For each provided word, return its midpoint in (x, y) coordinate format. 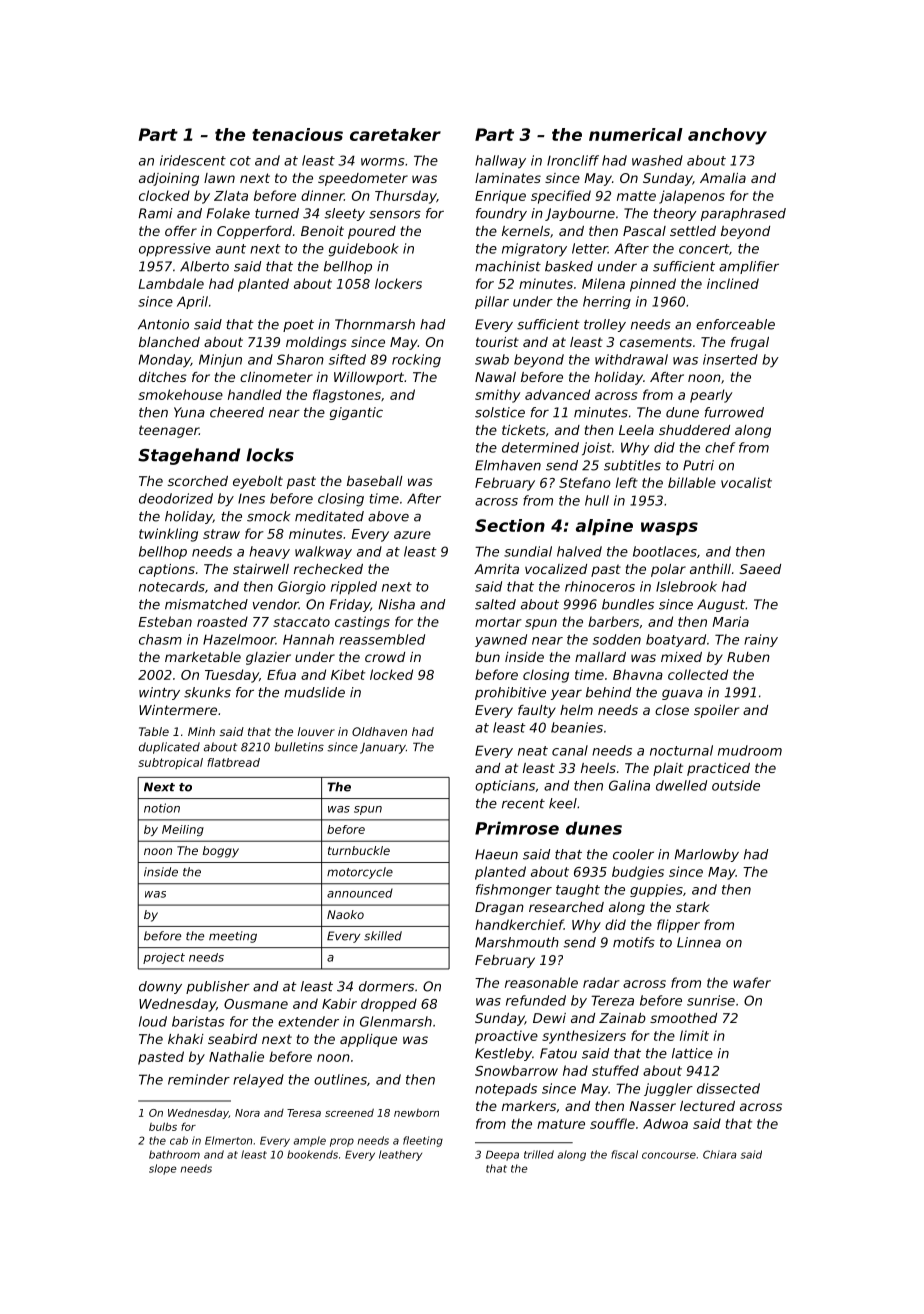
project (164, 958)
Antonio (163, 324)
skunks (207, 692)
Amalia (723, 178)
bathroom (174, 1154)
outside (736, 785)
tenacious (297, 134)
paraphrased (743, 214)
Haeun (496, 854)
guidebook (364, 250)
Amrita (496, 569)
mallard (600, 657)
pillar (492, 302)
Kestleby (503, 1054)
